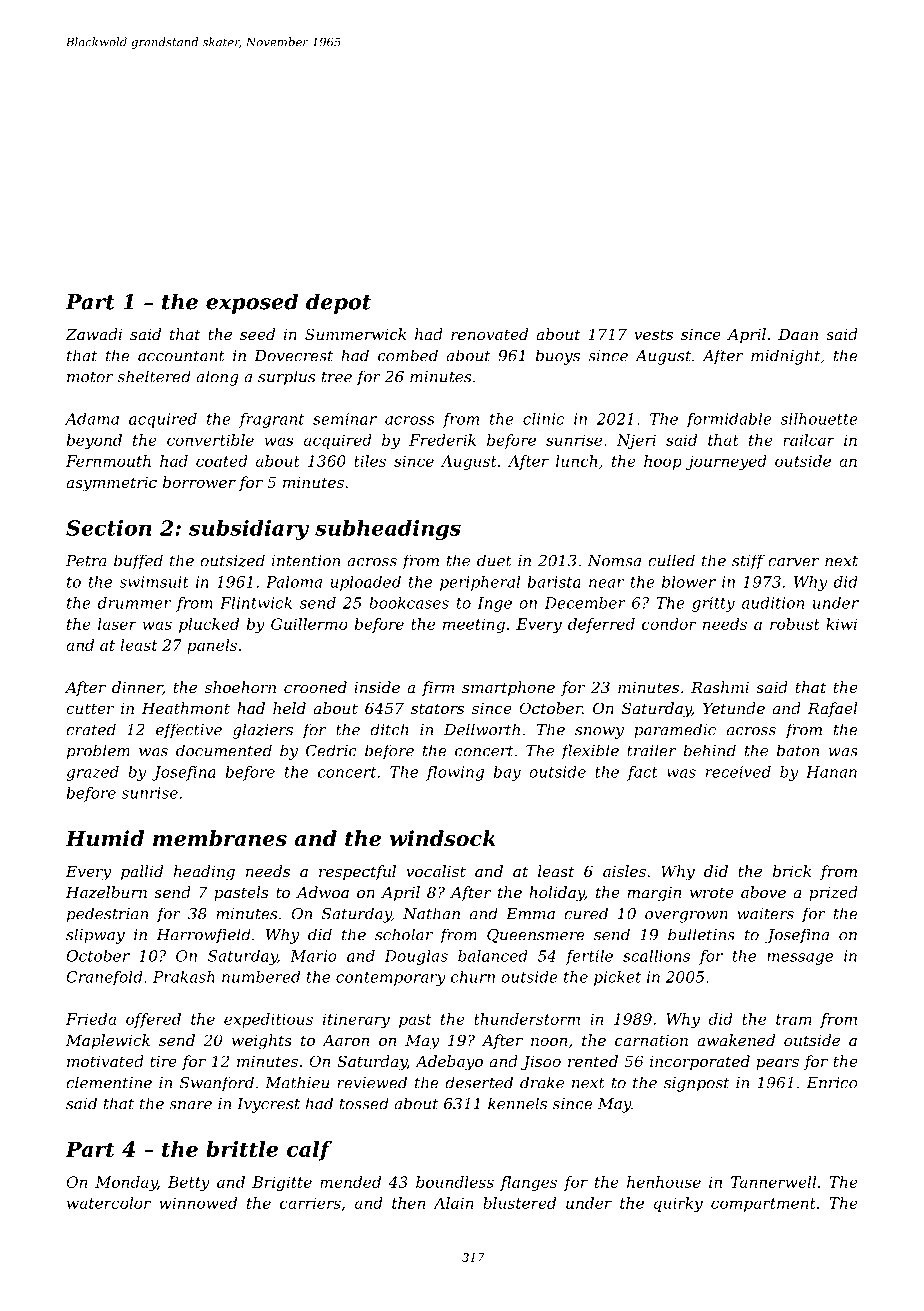  What do you see at coordinates (809, 440) in the document?
I see `railcar` at bounding box center [809, 440].
